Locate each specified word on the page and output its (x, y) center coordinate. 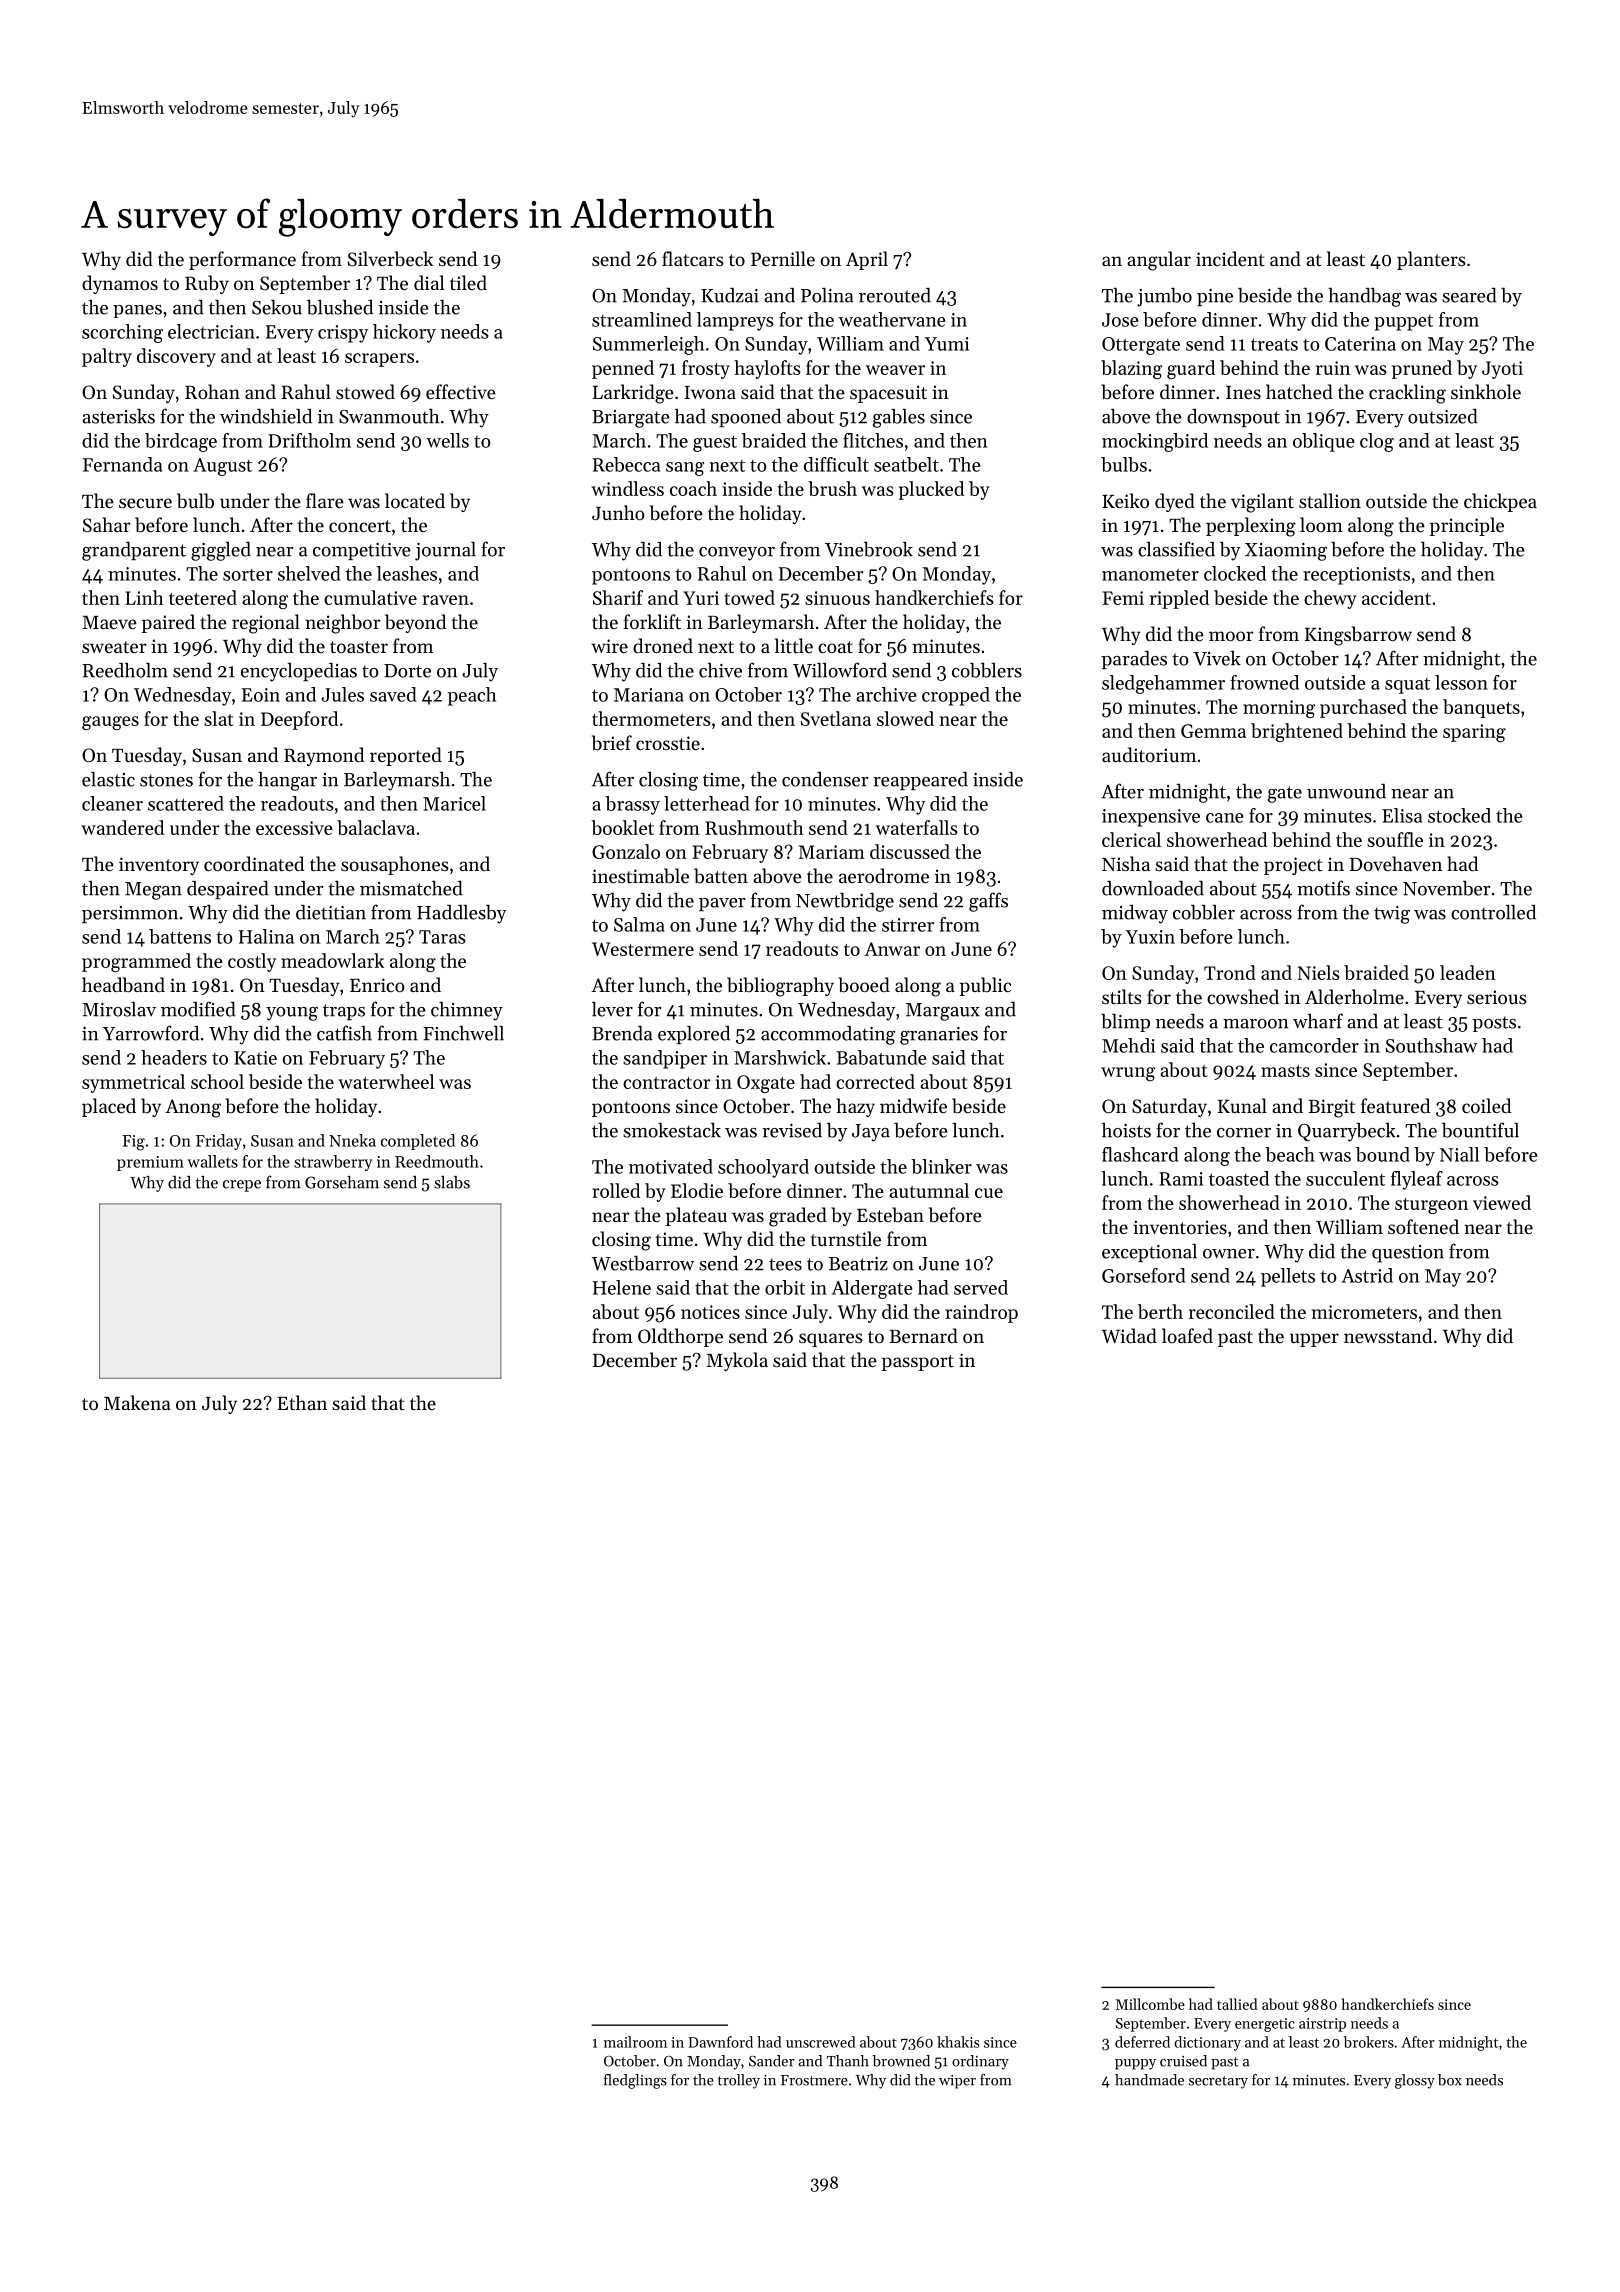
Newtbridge (845, 902)
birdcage (181, 442)
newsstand (1388, 1335)
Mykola (737, 1361)
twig (1392, 915)
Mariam (831, 852)
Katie (255, 1058)
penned (623, 369)
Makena (137, 1402)
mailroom (635, 2042)
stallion (1330, 500)
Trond (1230, 972)
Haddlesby (461, 914)
